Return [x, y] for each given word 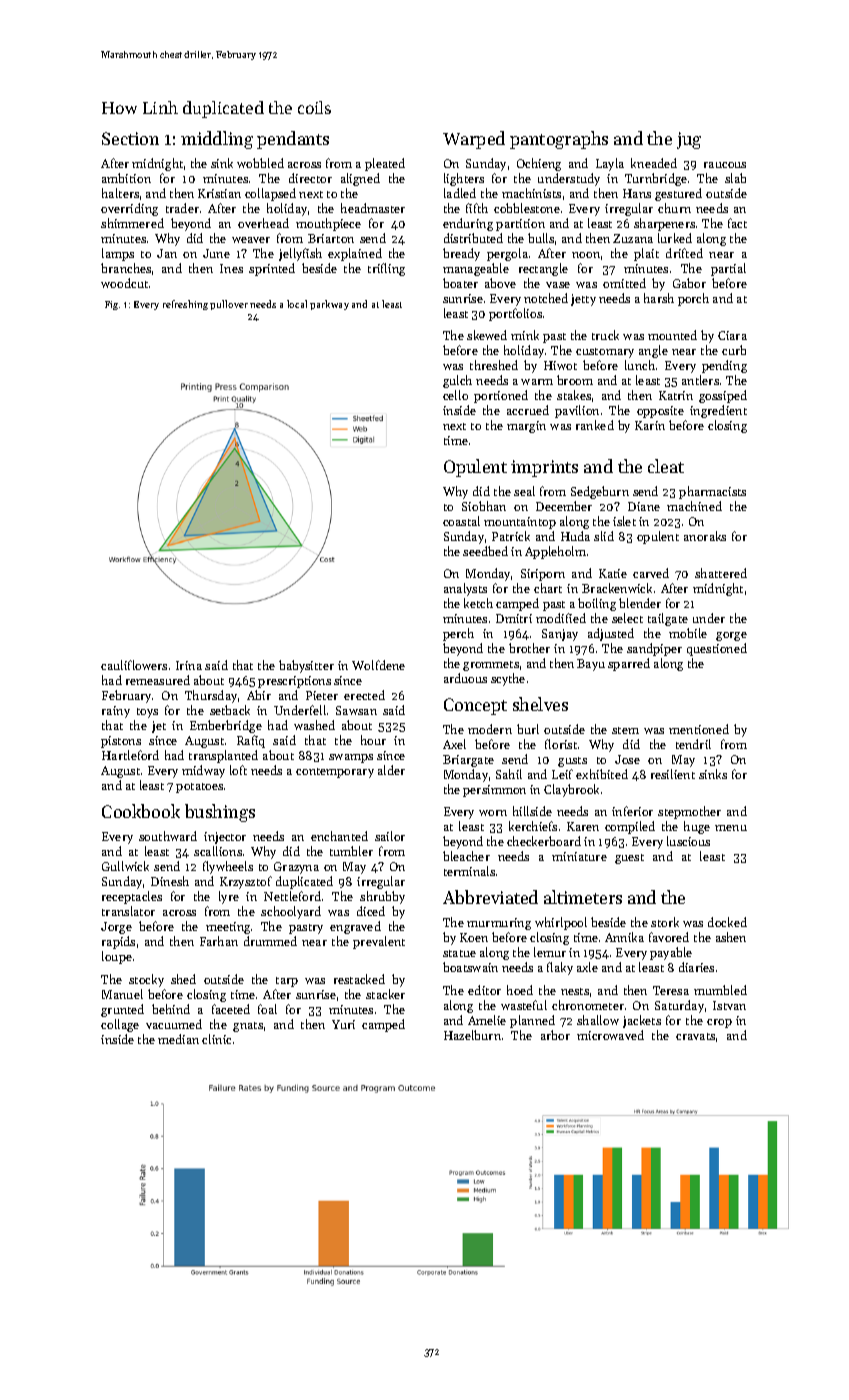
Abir [259, 695]
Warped [474, 140]
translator [128, 911]
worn [493, 813]
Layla [610, 164]
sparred [629, 664]
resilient [673, 774]
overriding [129, 209]
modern [490, 729]
